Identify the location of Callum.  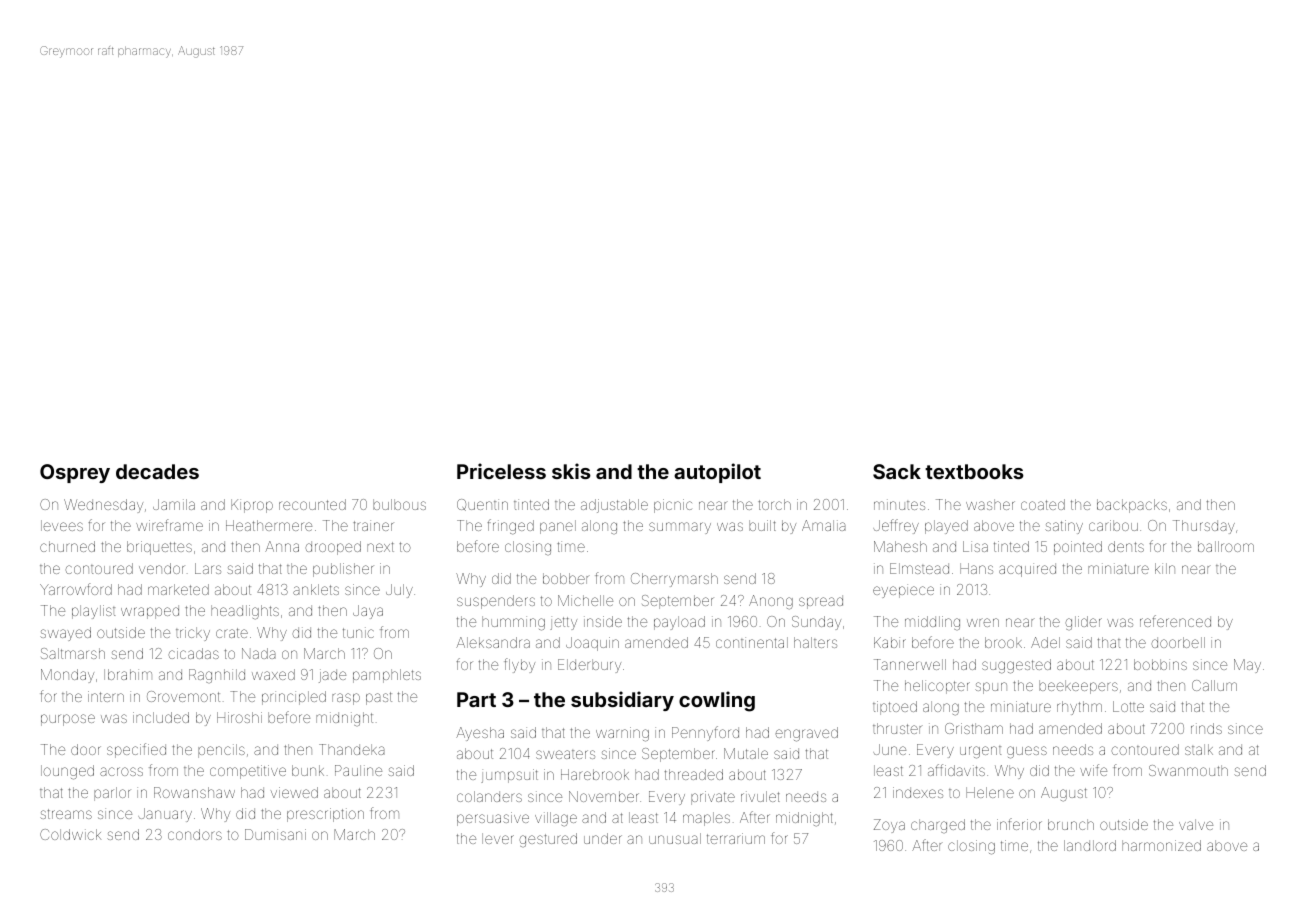
(1214, 685).
